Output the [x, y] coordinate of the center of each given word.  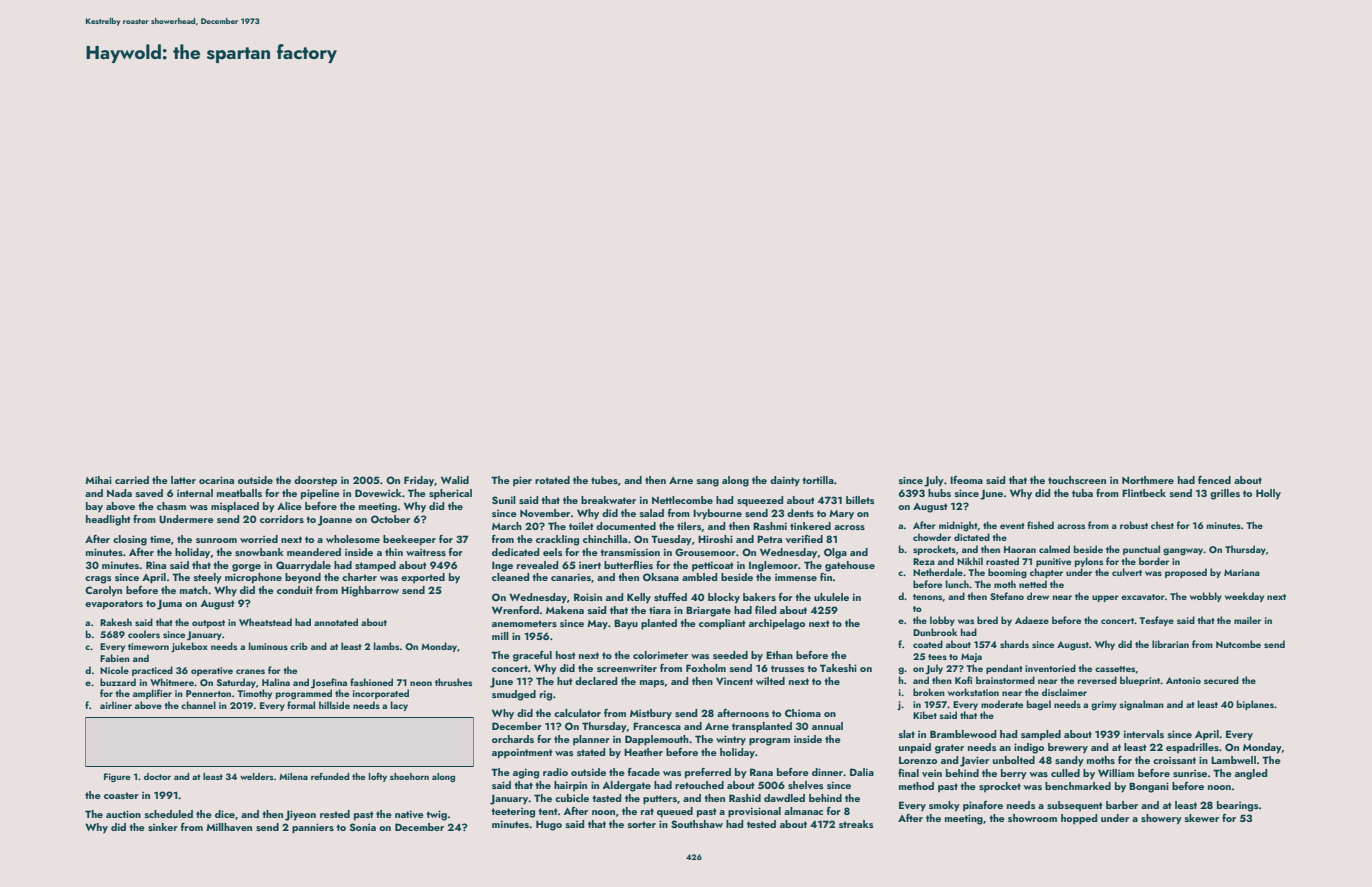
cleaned [510, 577]
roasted [1002, 561]
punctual [1141, 550]
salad [652, 513]
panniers [313, 828]
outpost [208, 624]
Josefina [329, 683]
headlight [108, 520]
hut [565, 681]
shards [1014, 644]
